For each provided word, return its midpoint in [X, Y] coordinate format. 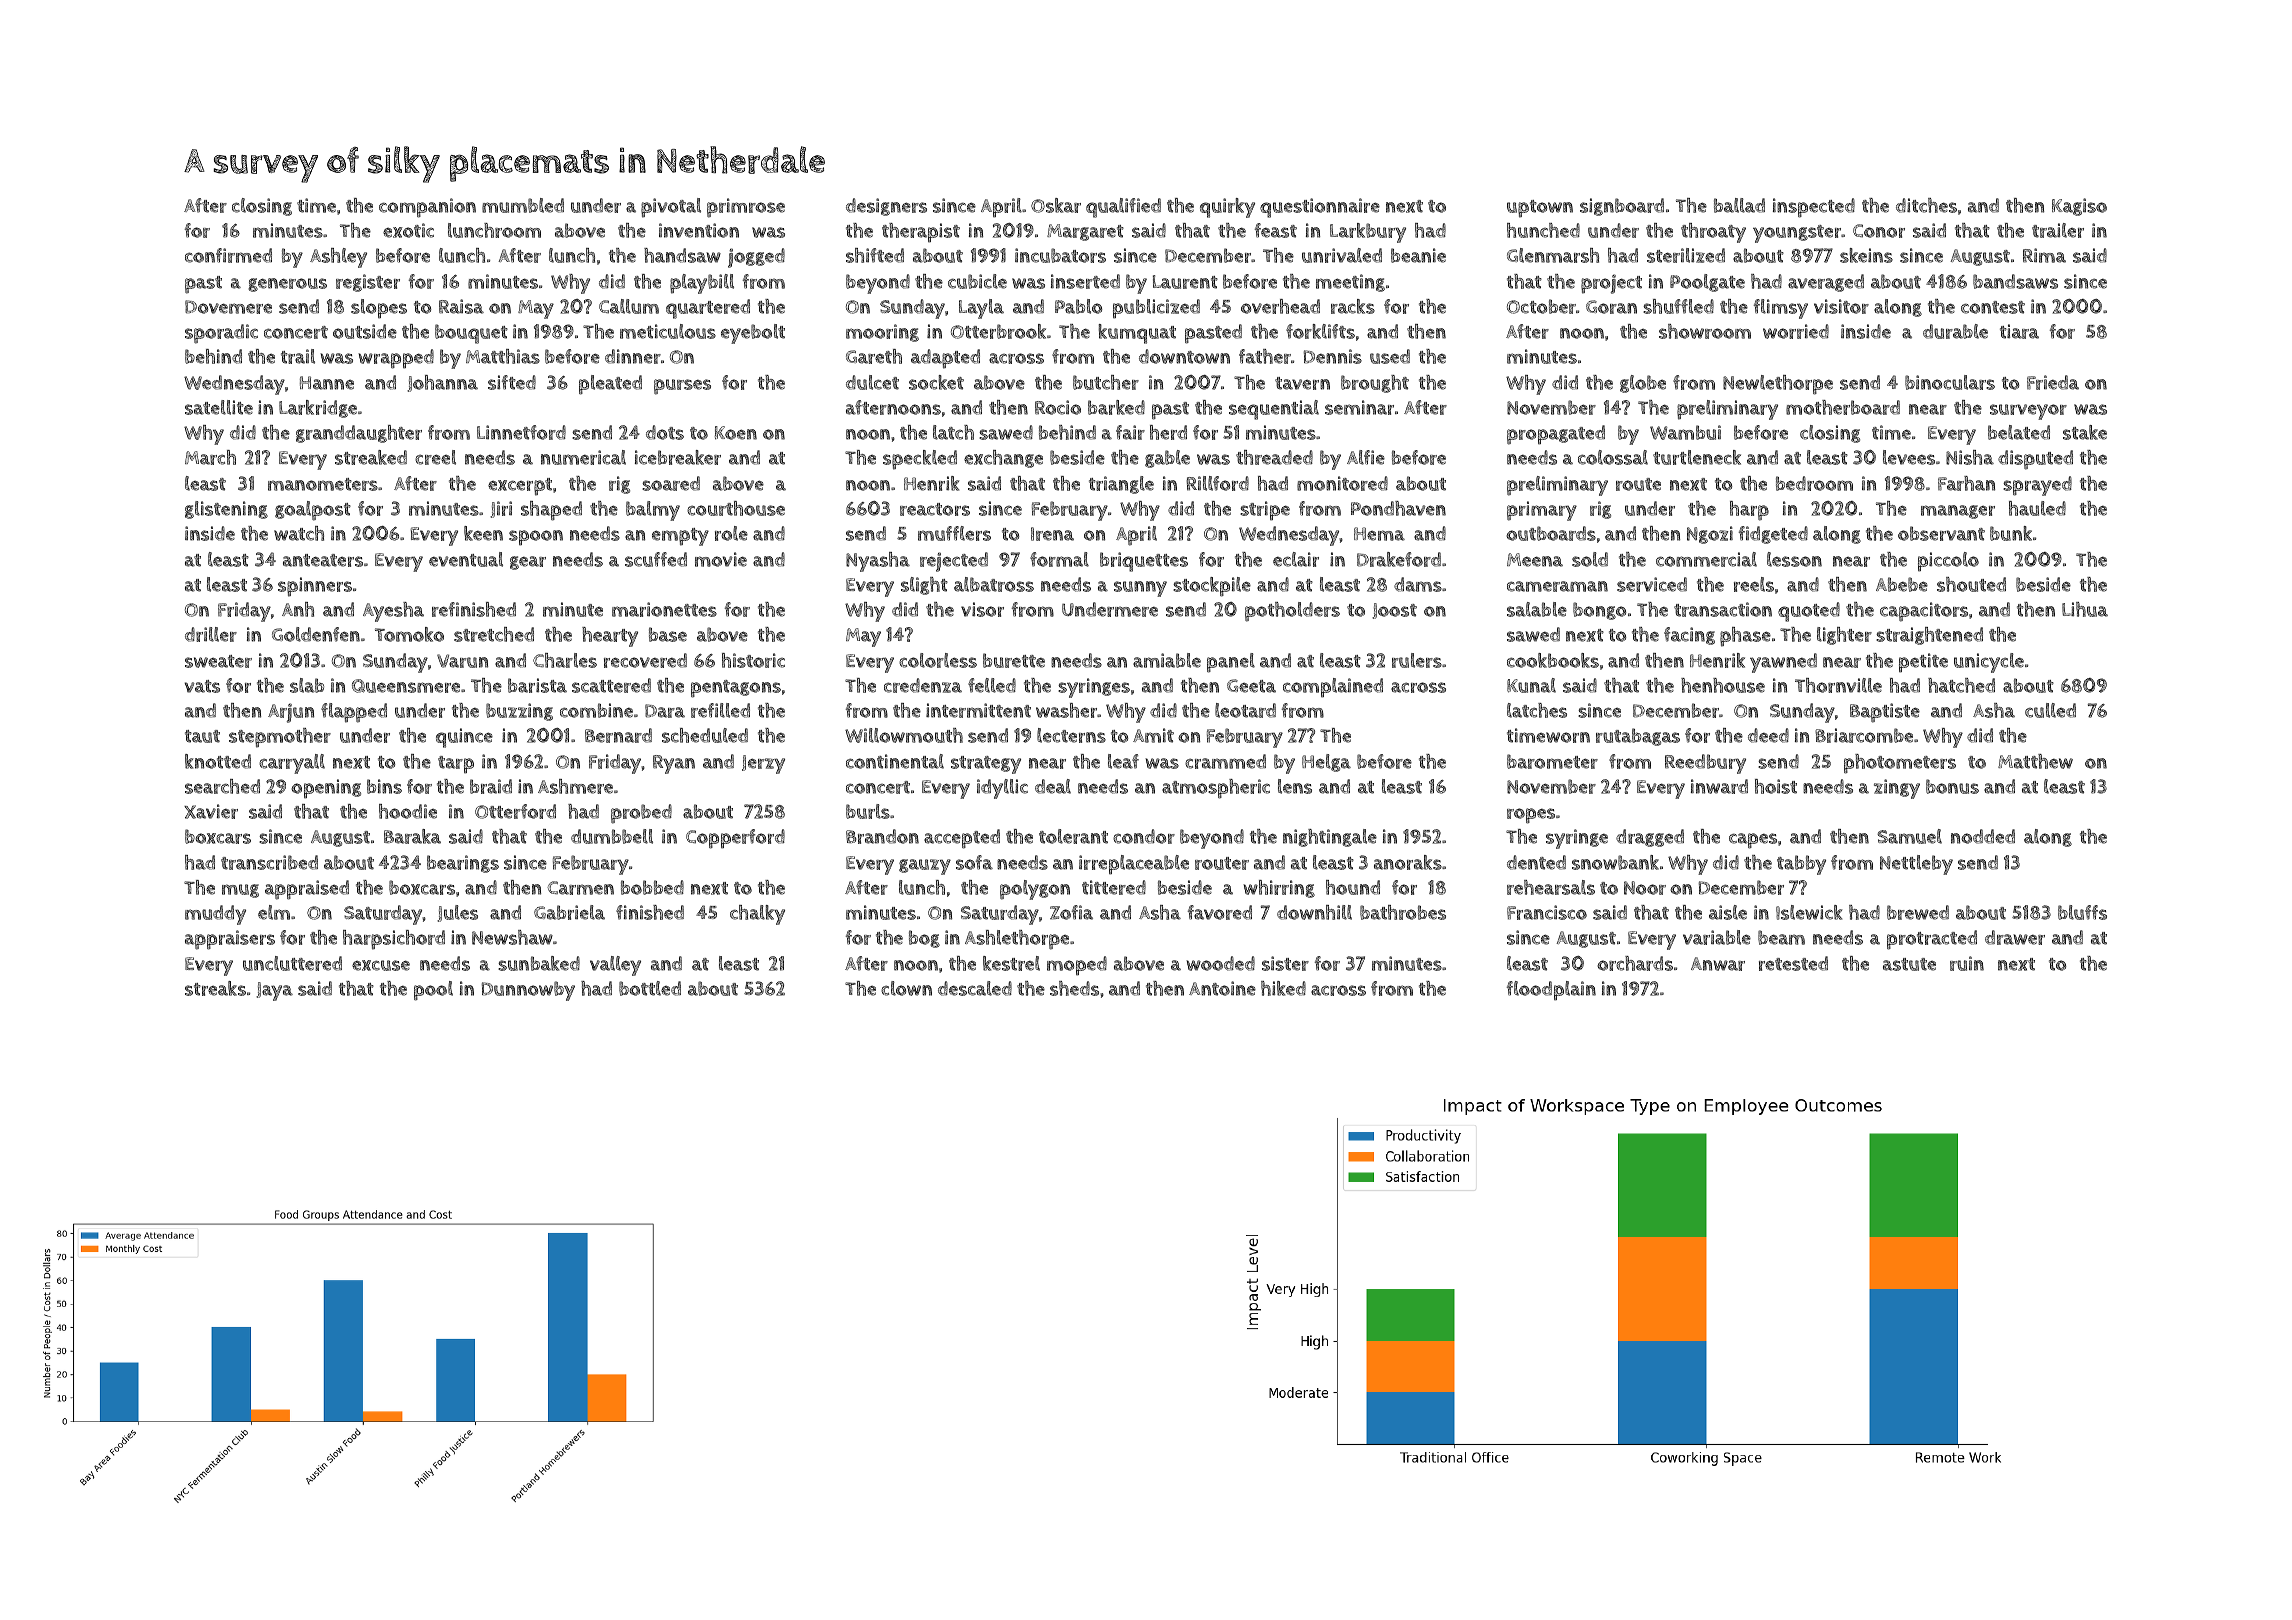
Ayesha [393, 612]
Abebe [1902, 584]
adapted [945, 359]
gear [528, 563]
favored [1220, 912]
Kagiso [2079, 207]
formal [1059, 559]
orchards [1635, 963]
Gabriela [569, 912]
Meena [1535, 560]
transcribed [269, 862]
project [1611, 284]
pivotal [671, 208]
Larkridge [318, 409]
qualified [1123, 208]
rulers [1417, 660]
